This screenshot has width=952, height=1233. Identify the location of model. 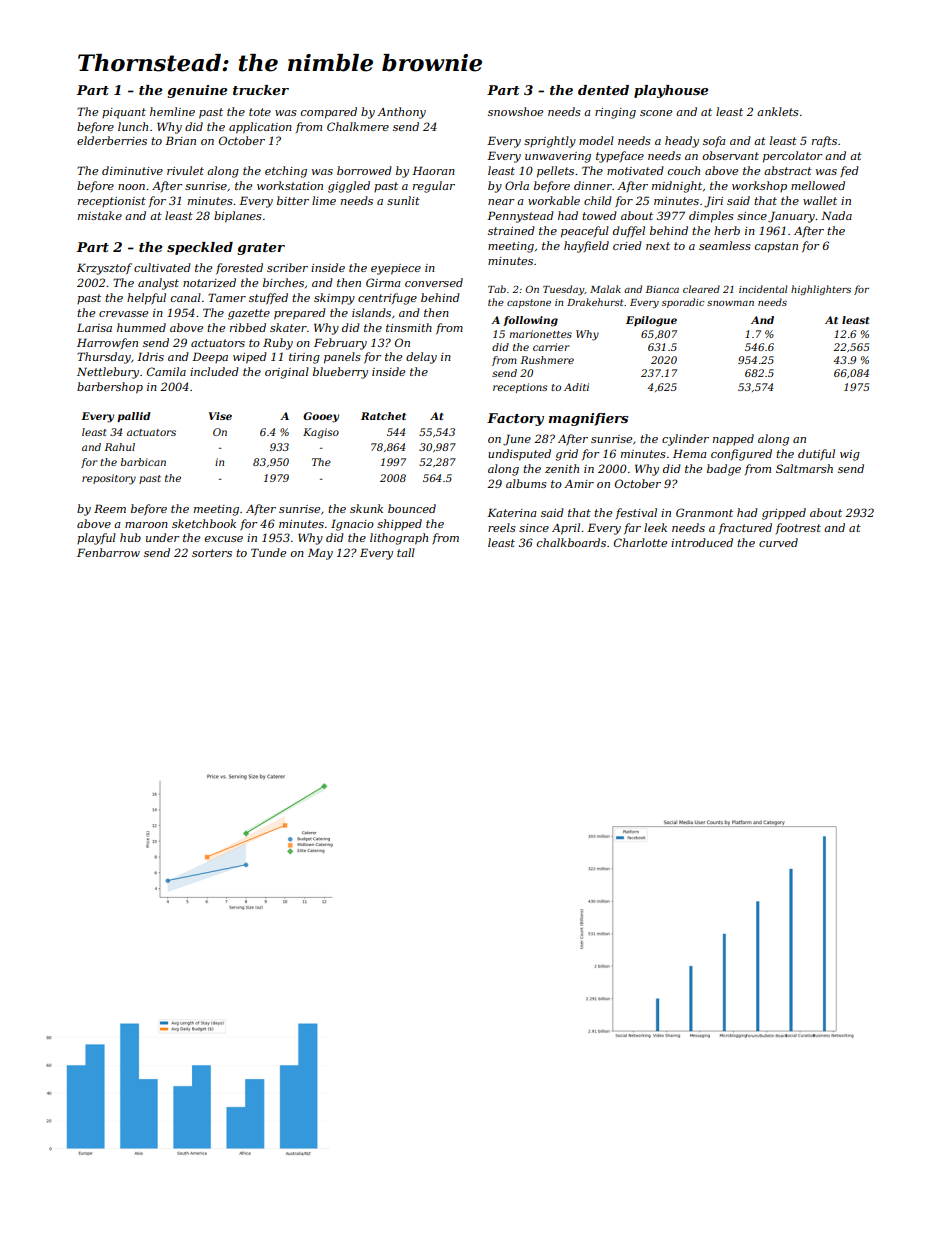
(596, 140).
